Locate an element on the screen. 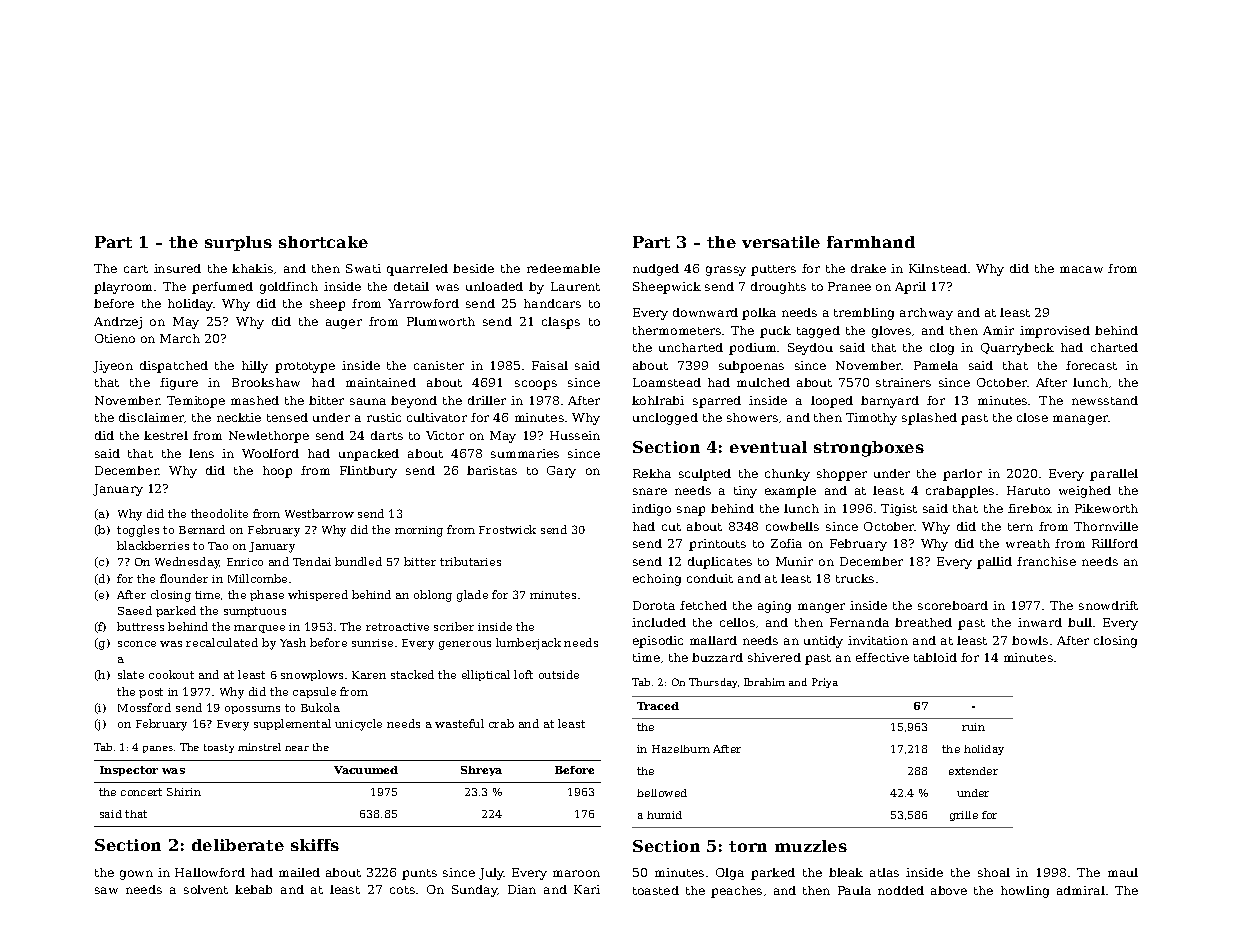 This screenshot has height=952, width=1233. Hussein is located at coordinates (575, 435).
